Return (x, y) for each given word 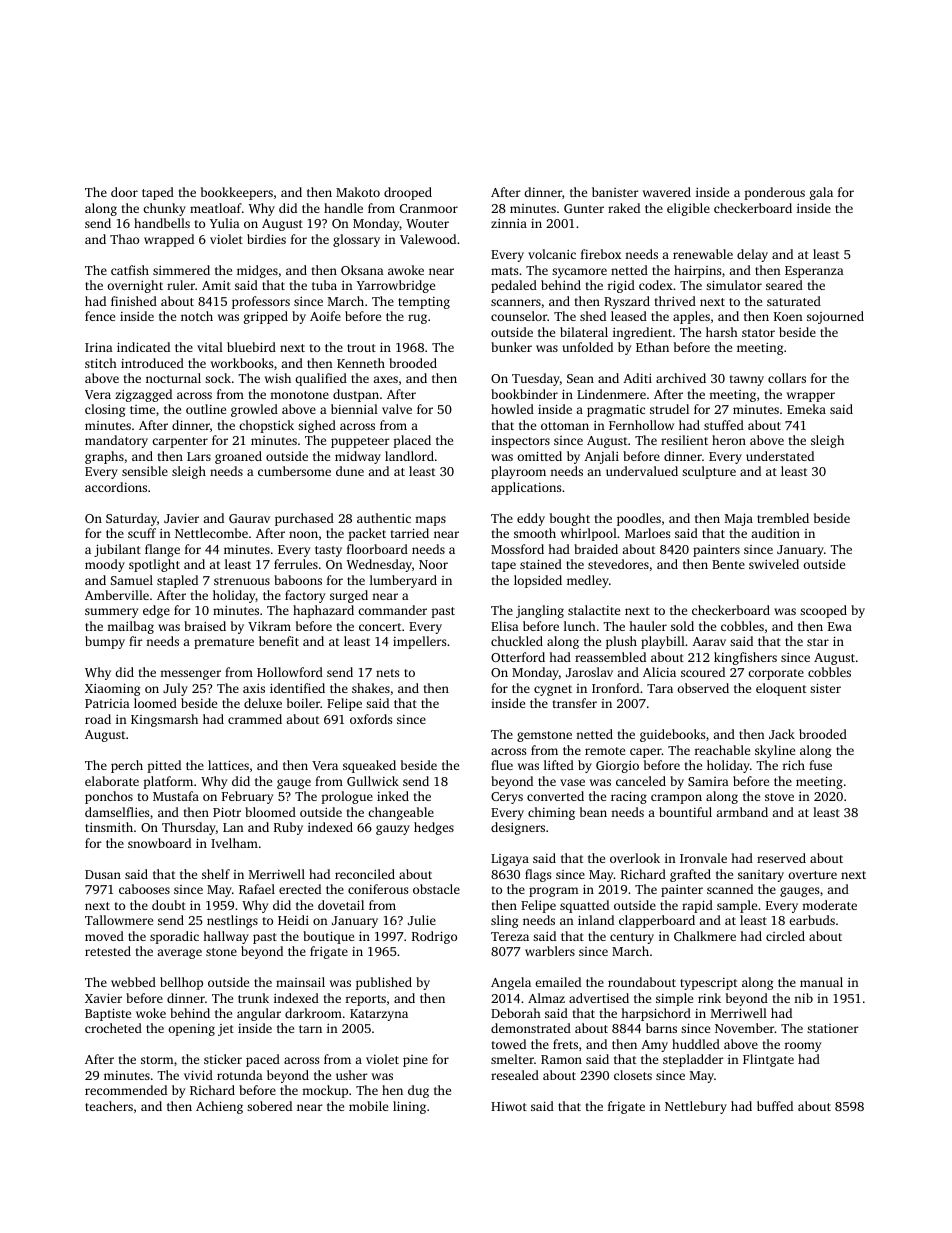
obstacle (436, 889)
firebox (601, 254)
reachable (722, 750)
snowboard (159, 843)
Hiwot (509, 1106)
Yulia (225, 223)
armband (742, 812)
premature (224, 643)
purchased (304, 519)
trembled (783, 518)
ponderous (774, 193)
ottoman (565, 426)
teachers (109, 1106)
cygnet (553, 690)
